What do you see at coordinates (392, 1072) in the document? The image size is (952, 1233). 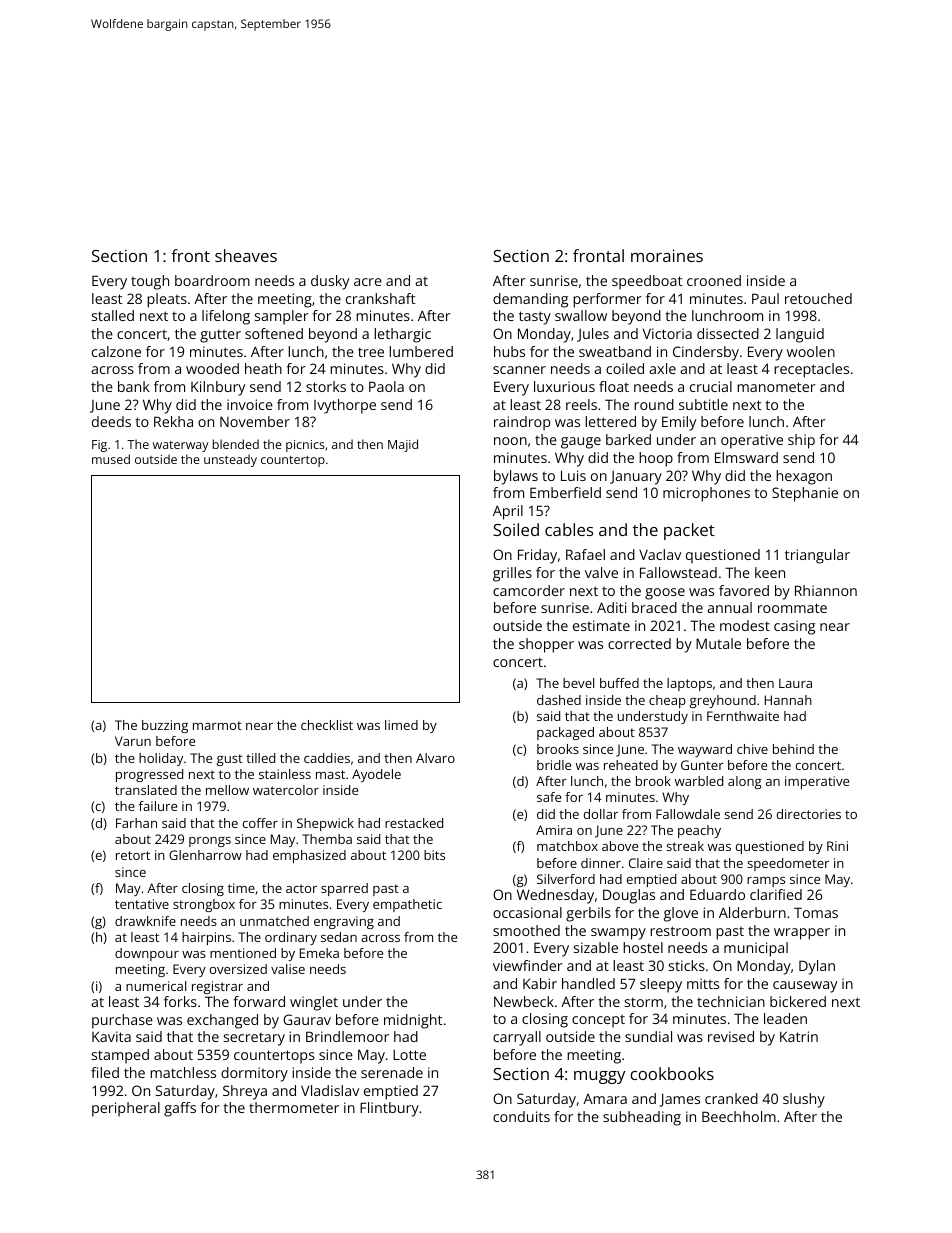 I see `serenade` at bounding box center [392, 1072].
